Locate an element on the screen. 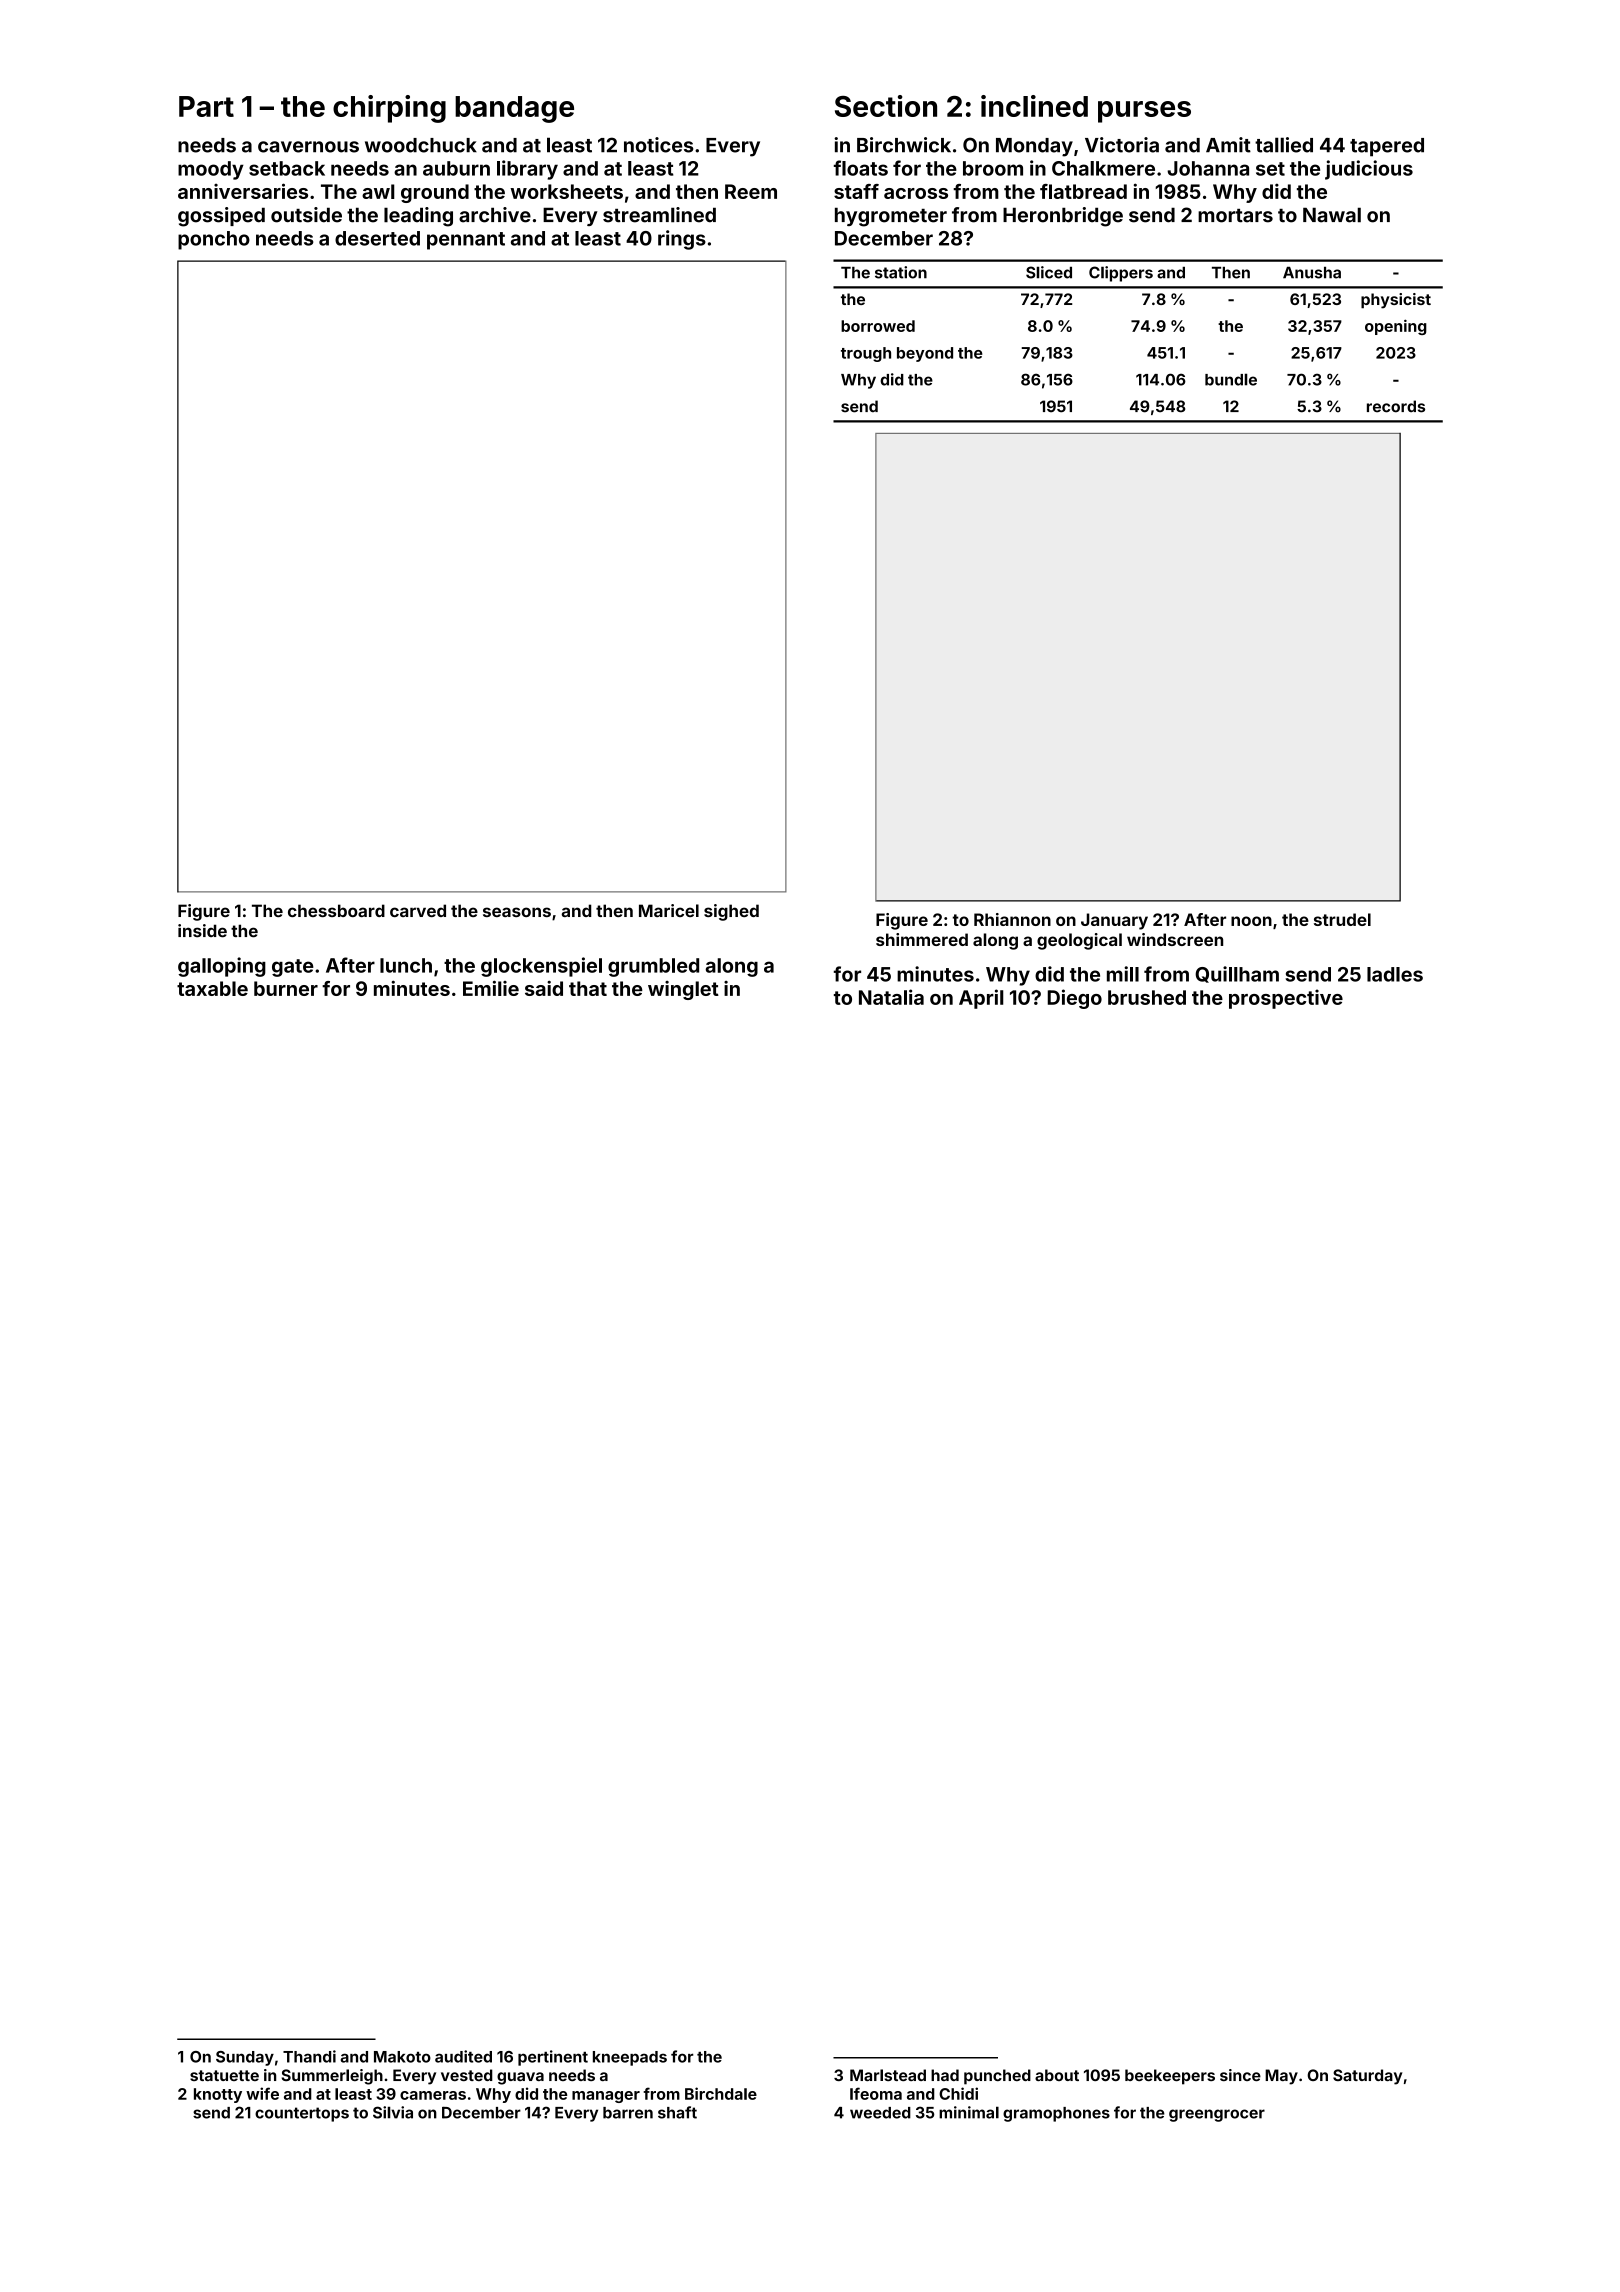  poncho is located at coordinates (214, 240).
